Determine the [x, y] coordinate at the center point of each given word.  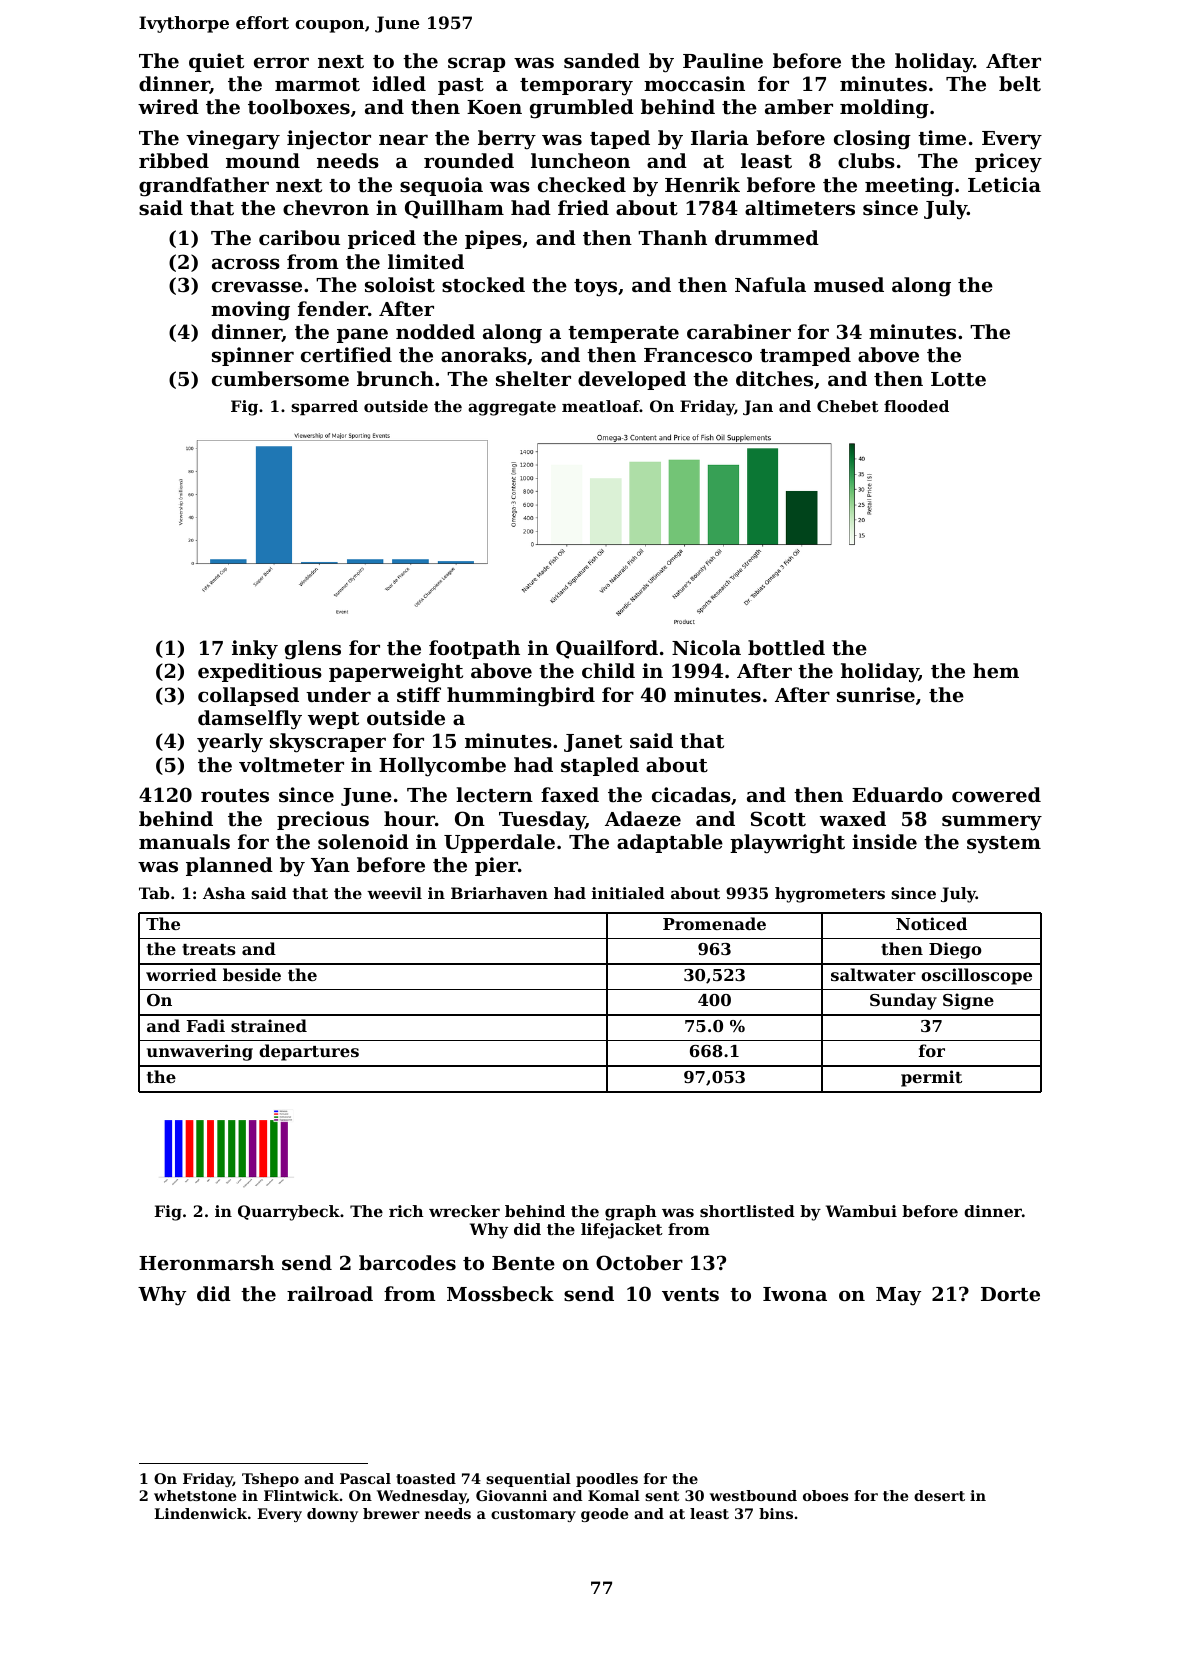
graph [631, 1213]
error [281, 62]
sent [662, 1496]
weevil [394, 893]
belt [1020, 84]
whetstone [195, 1495]
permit [931, 1078]
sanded [602, 61]
